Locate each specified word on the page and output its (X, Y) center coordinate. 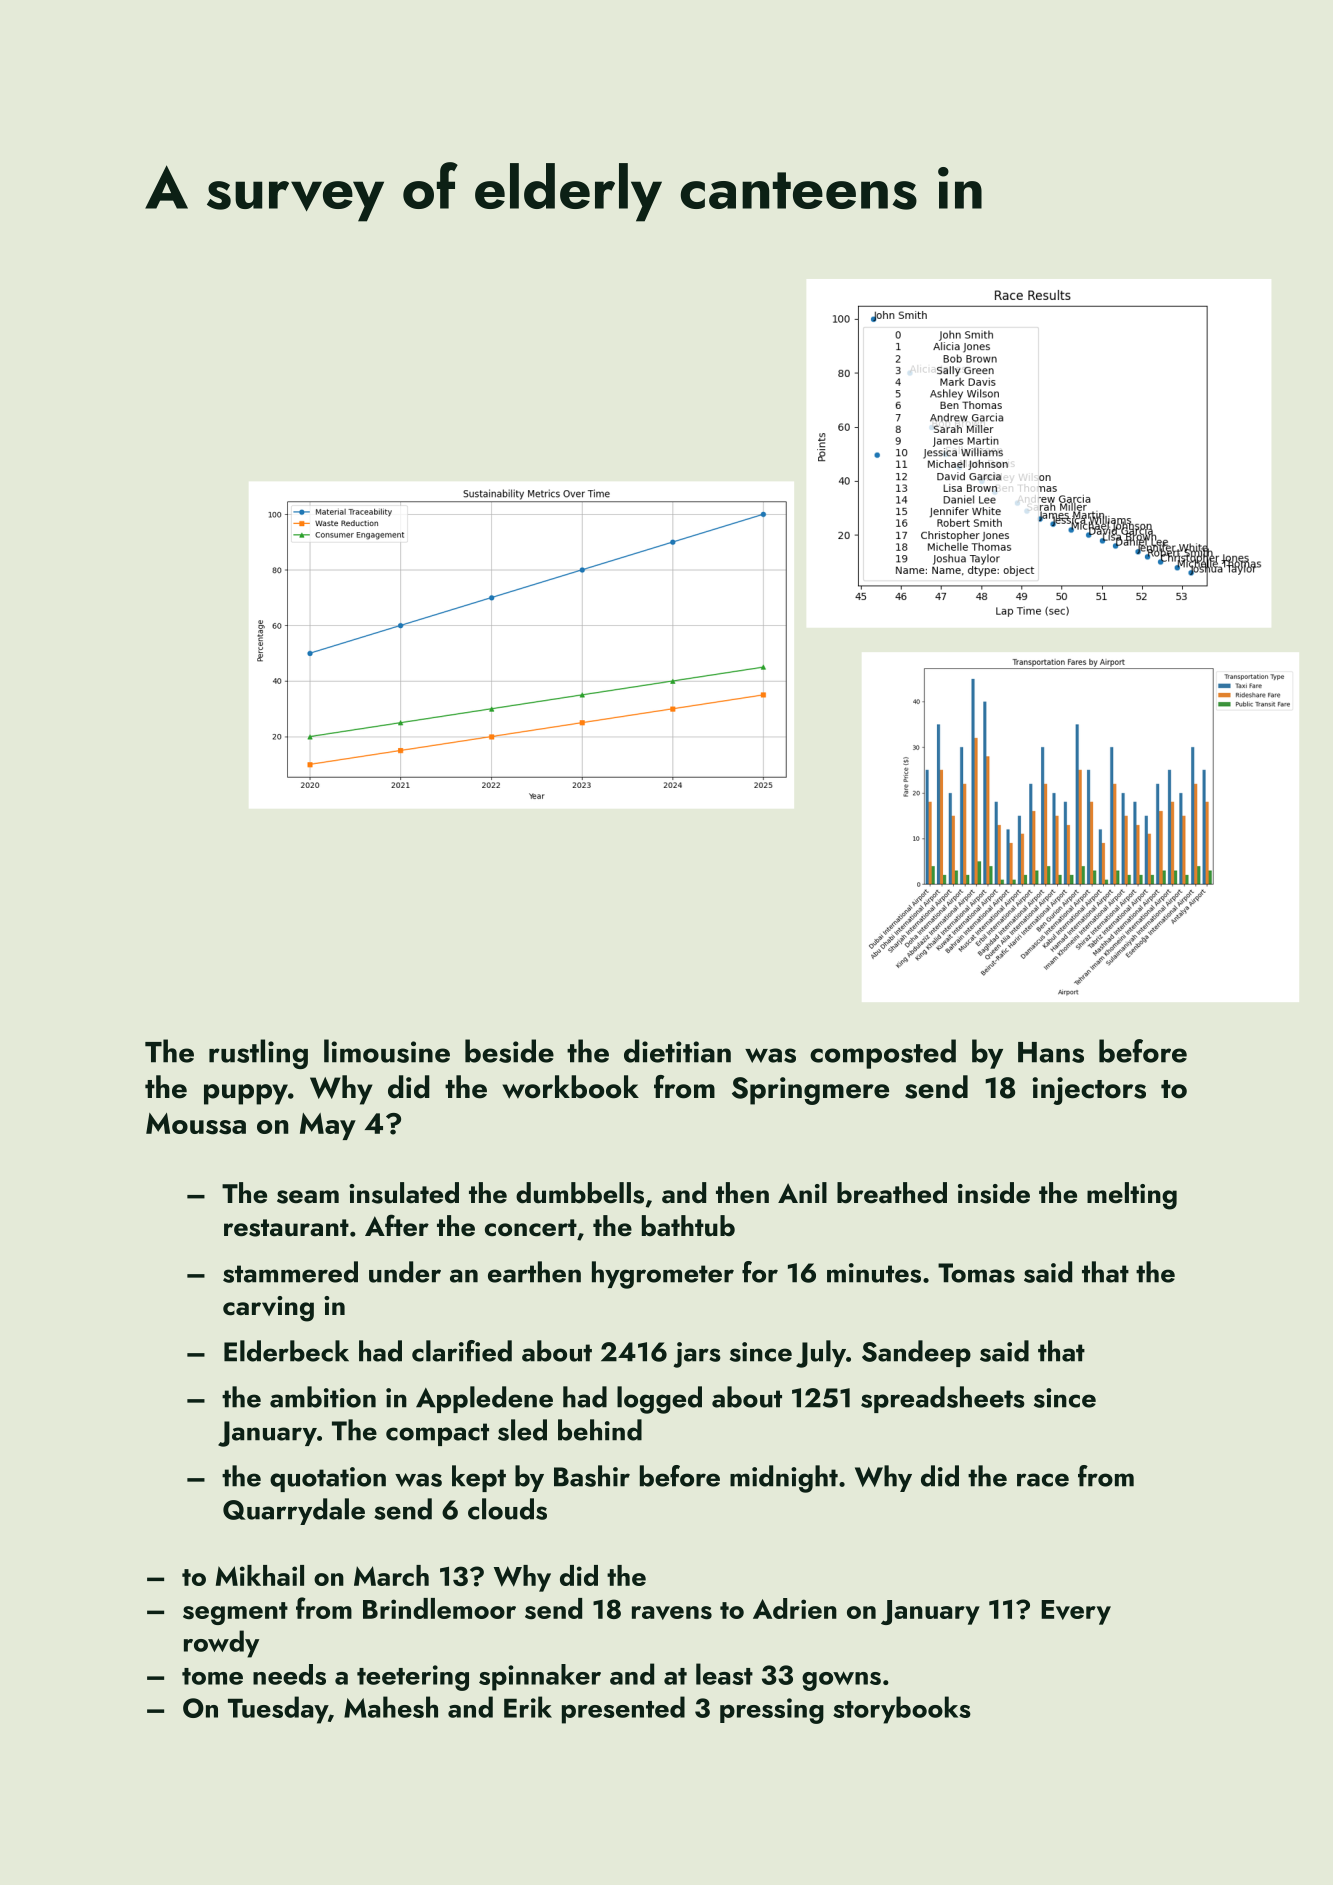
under (405, 1272)
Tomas (976, 1273)
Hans (1051, 1052)
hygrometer (663, 1275)
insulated (404, 1193)
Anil (802, 1192)
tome (212, 1676)
